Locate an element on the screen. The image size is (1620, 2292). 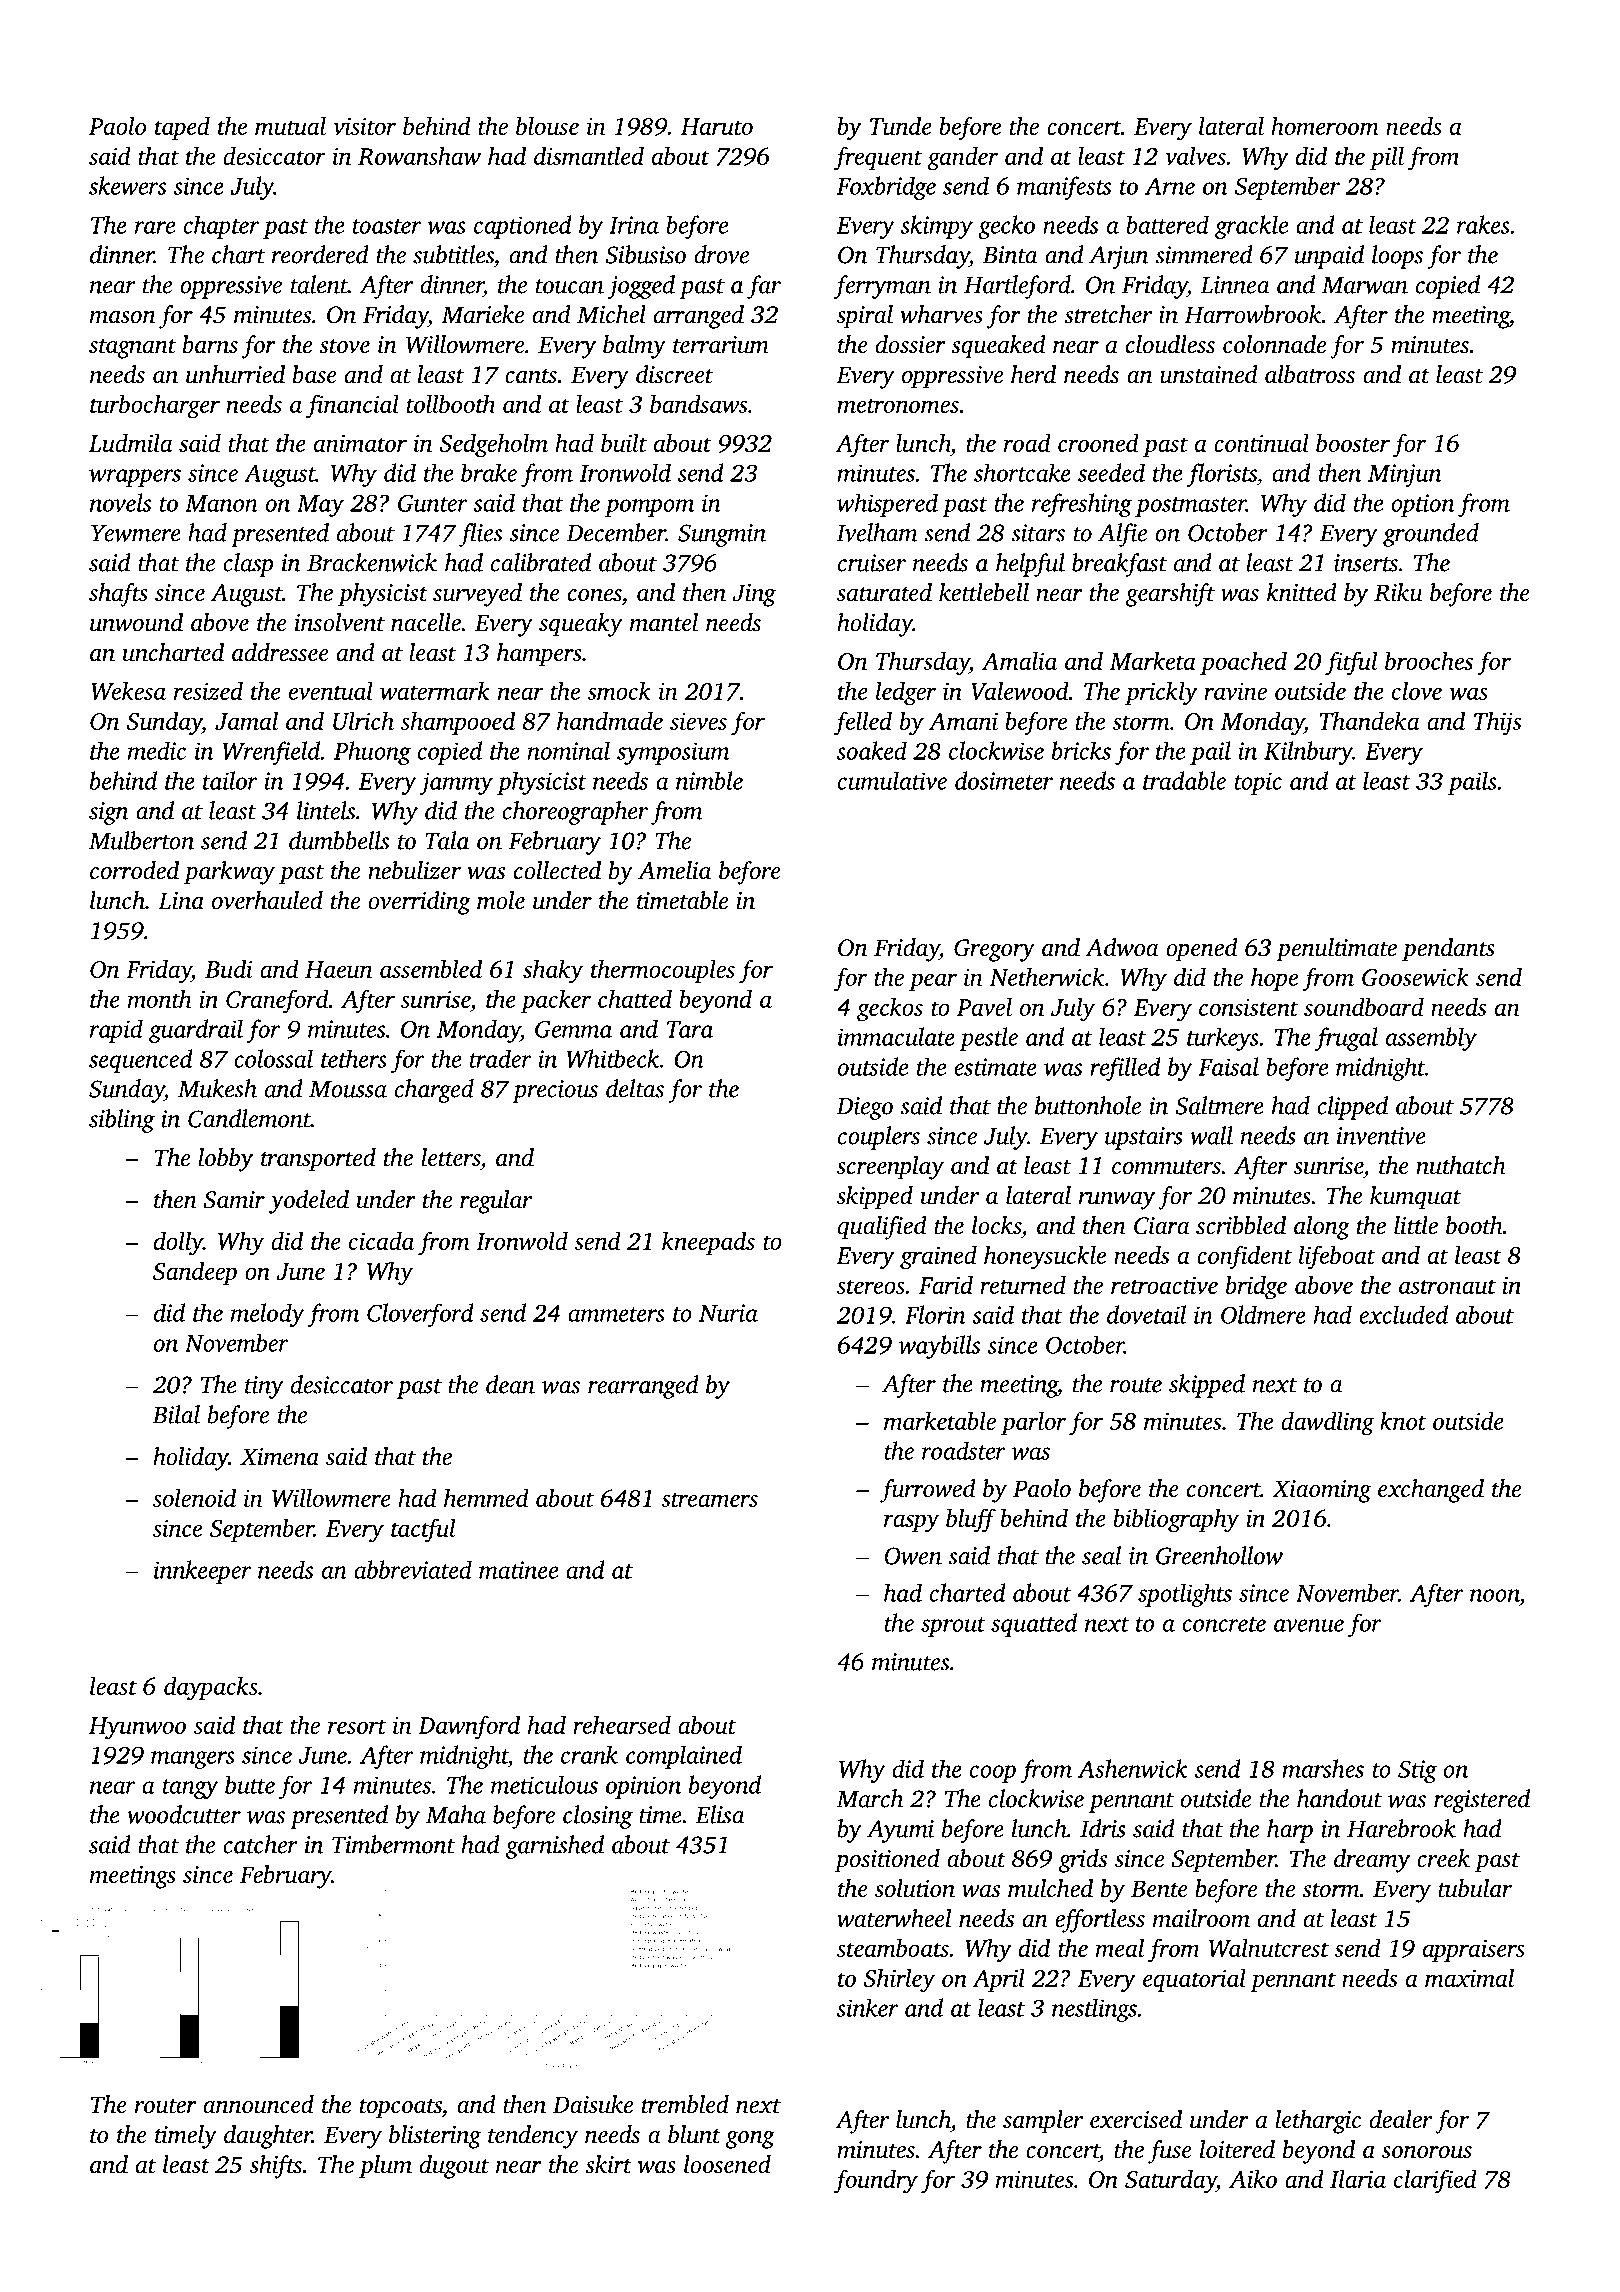
sprout is located at coordinates (953, 1627).
